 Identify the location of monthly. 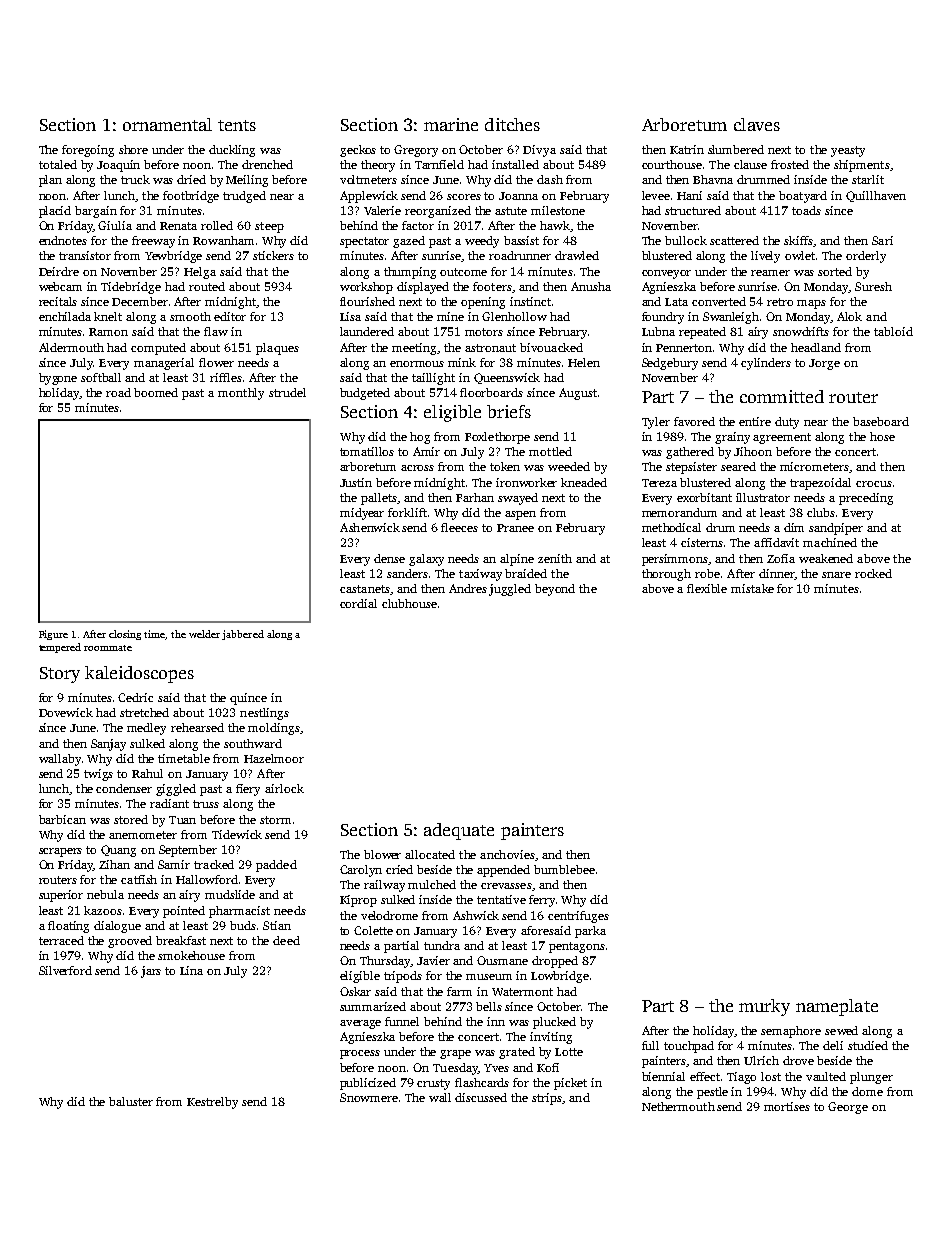
(241, 394).
